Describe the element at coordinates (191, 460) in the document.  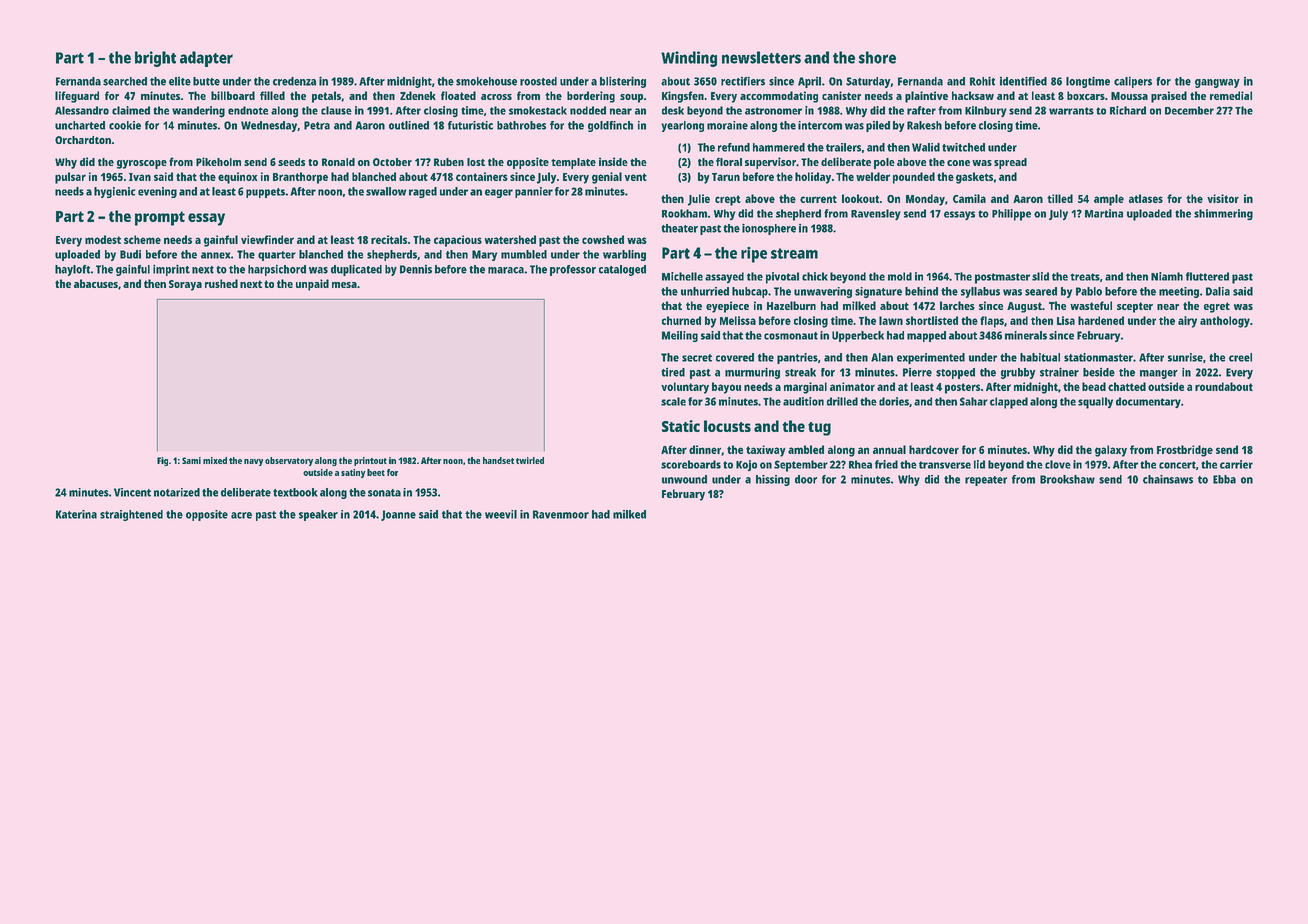
I see `Sami` at that location.
